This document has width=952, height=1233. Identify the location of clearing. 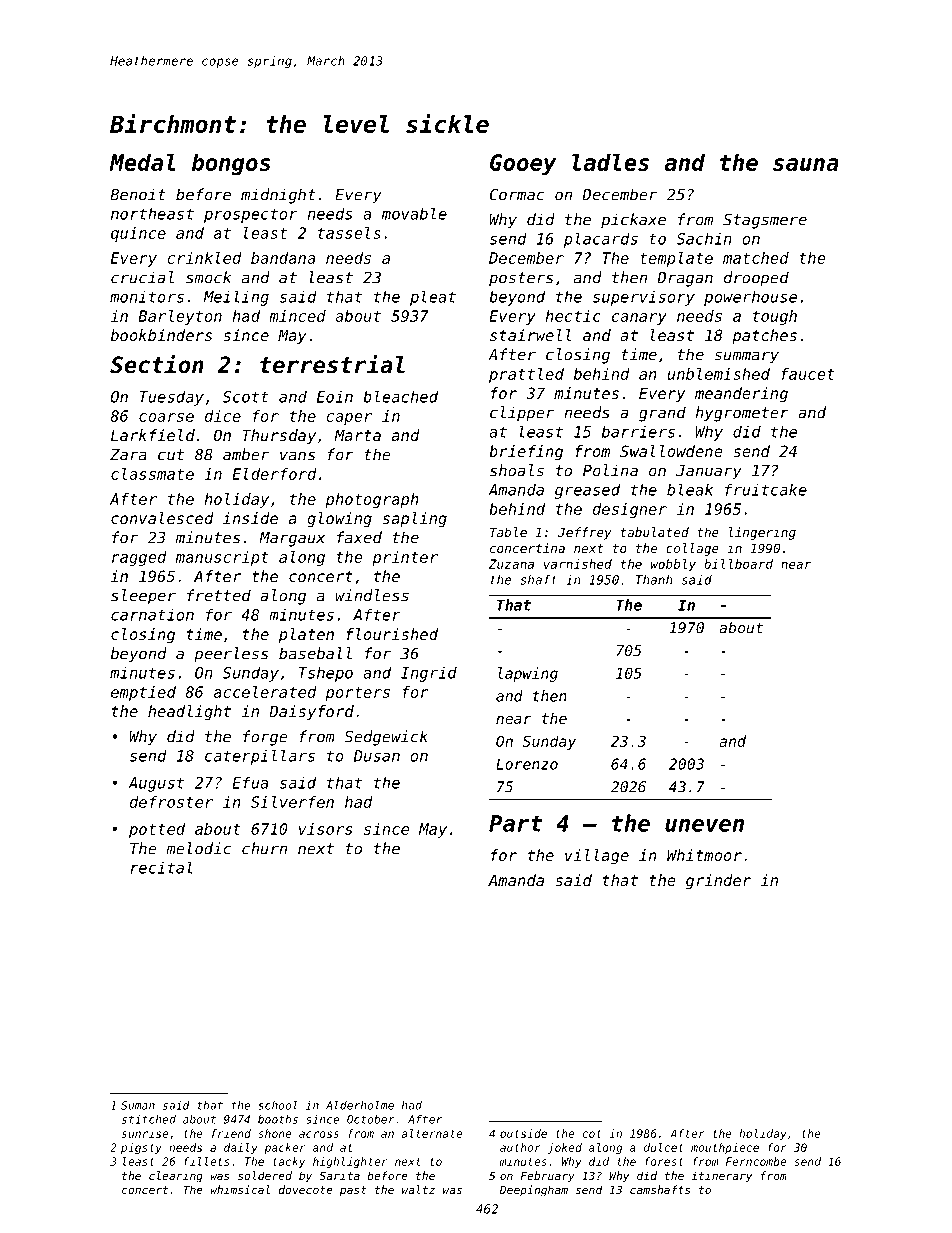
(176, 1177).
